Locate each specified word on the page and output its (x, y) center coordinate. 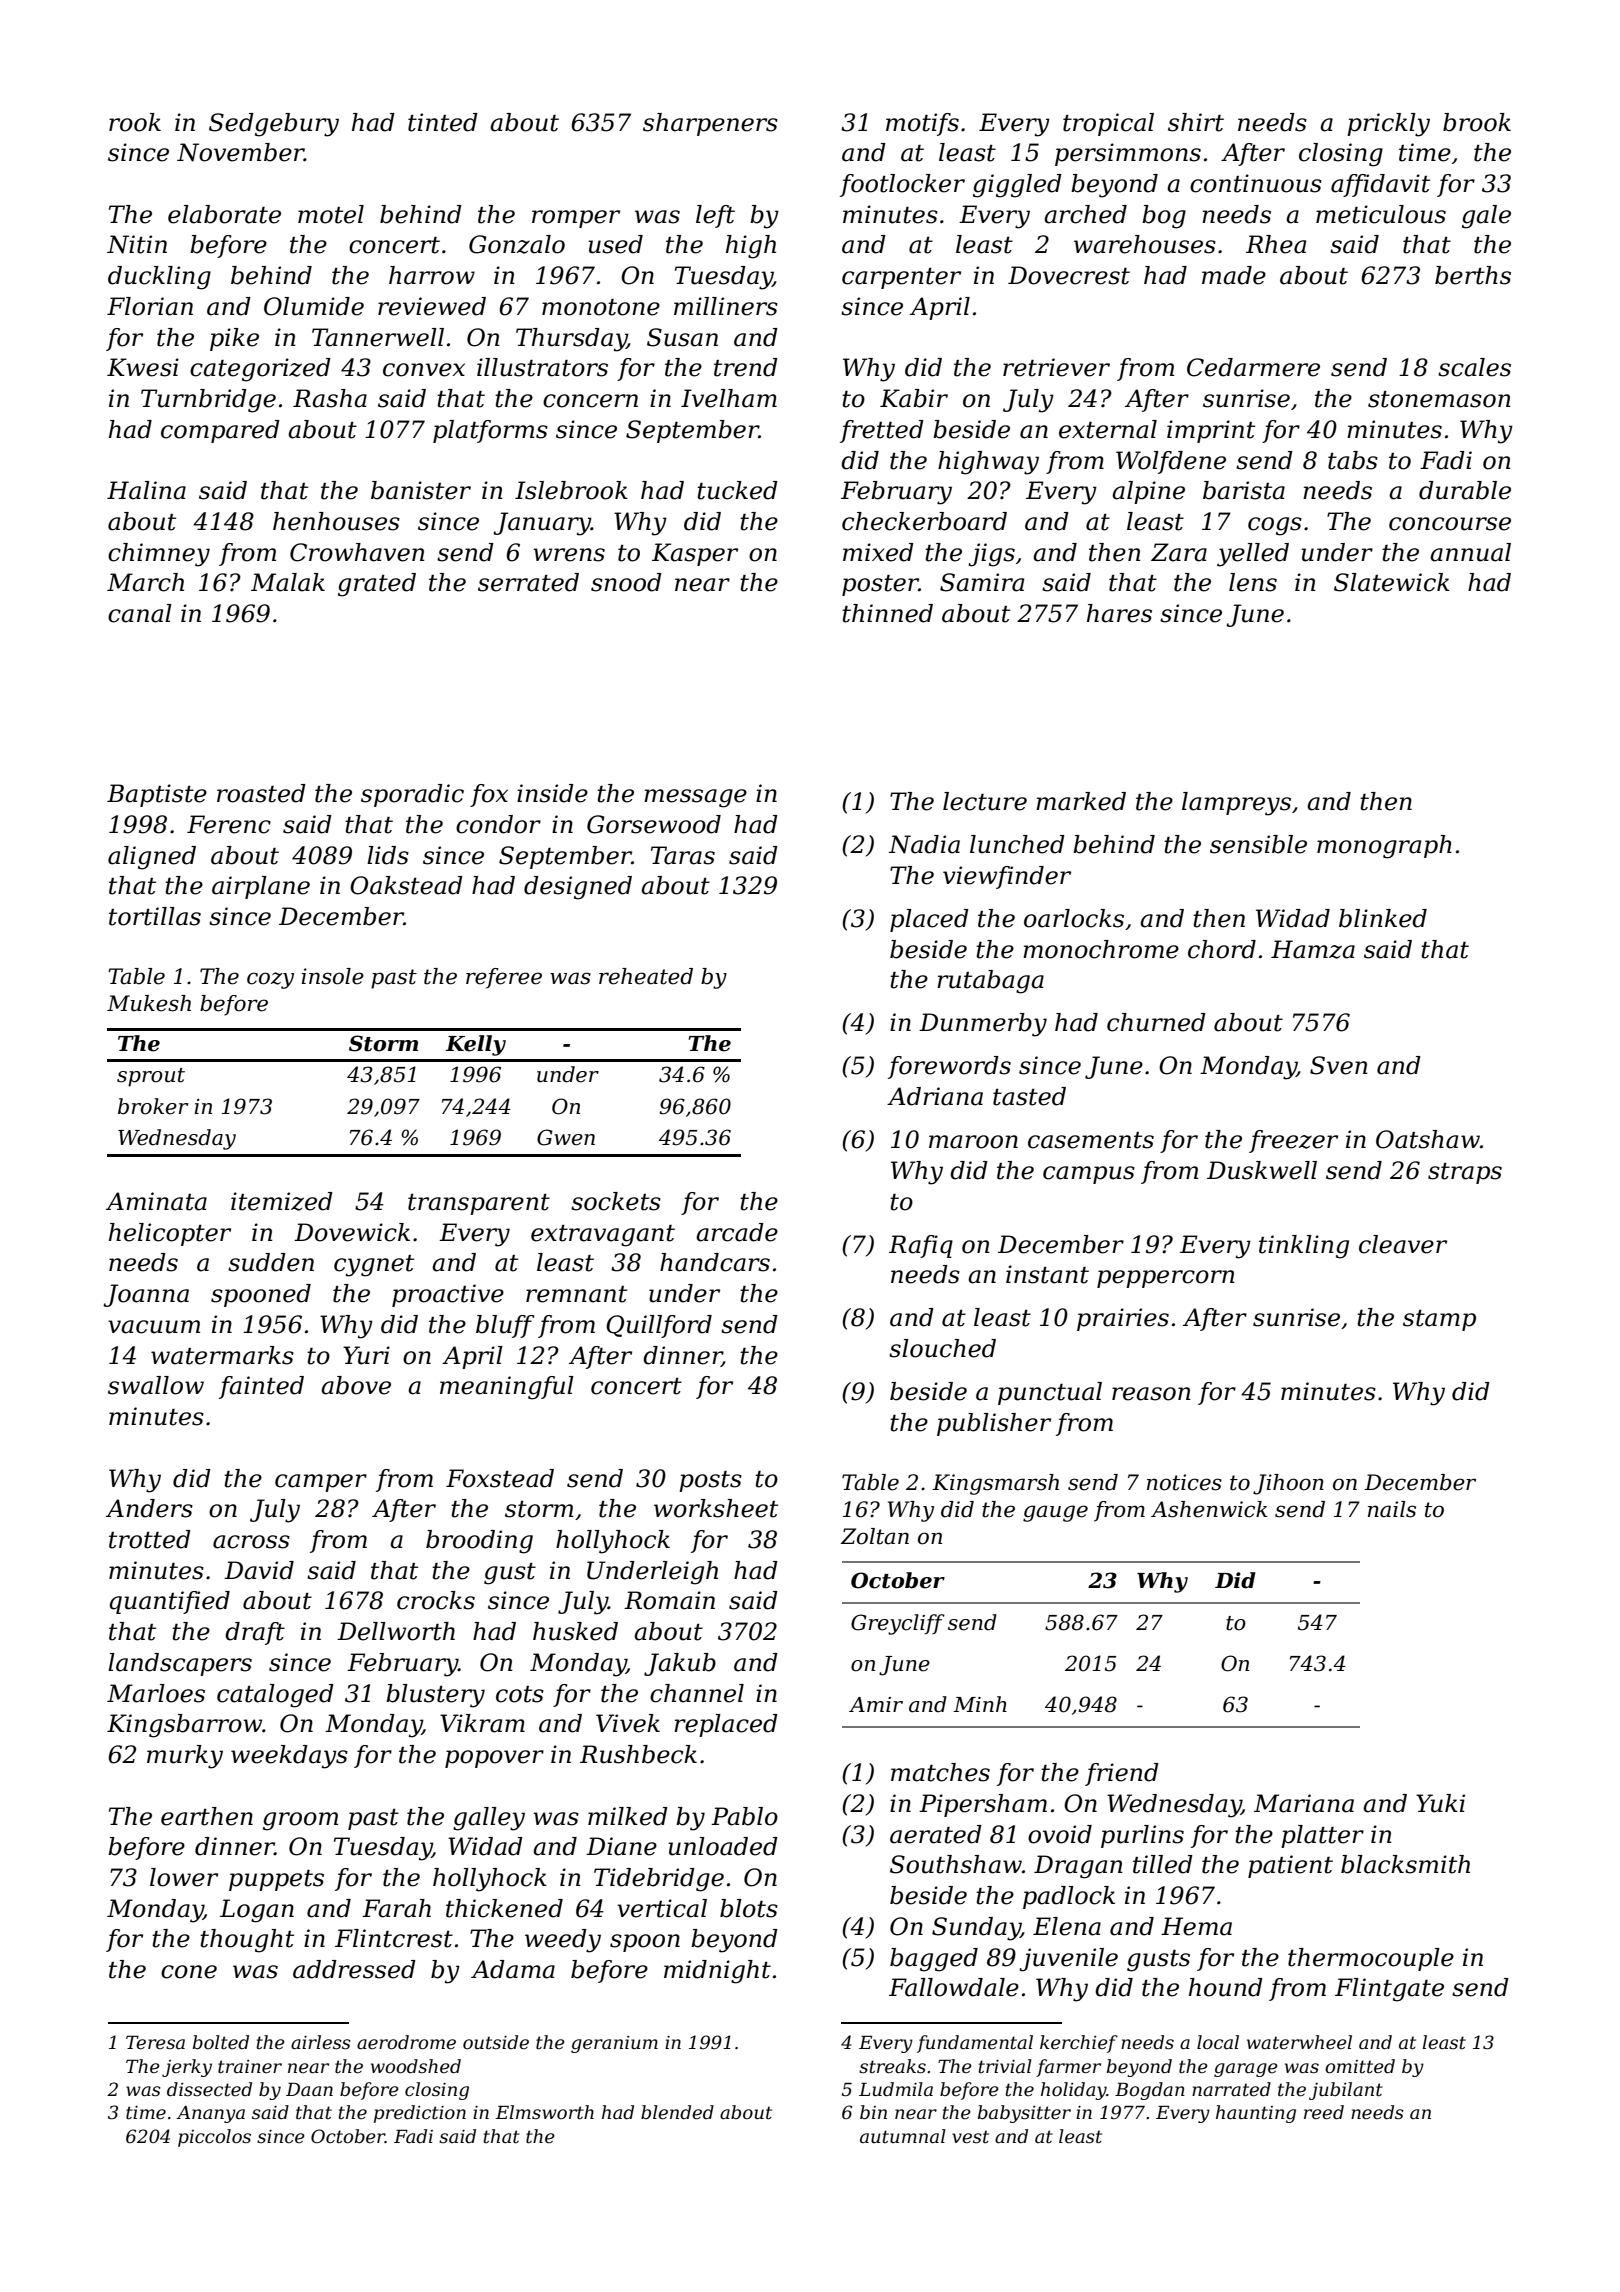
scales (1474, 367)
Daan (309, 2089)
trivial (1005, 2066)
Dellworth (396, 1631)
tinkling (1304, 1247)
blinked (1383, 918)
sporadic (412, 795)
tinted (443, 122)
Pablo (744, 1816)
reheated (646, 976)
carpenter (901, 278)
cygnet (374, 1266)
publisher (994, 1424)
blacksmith (1405, 1864)
